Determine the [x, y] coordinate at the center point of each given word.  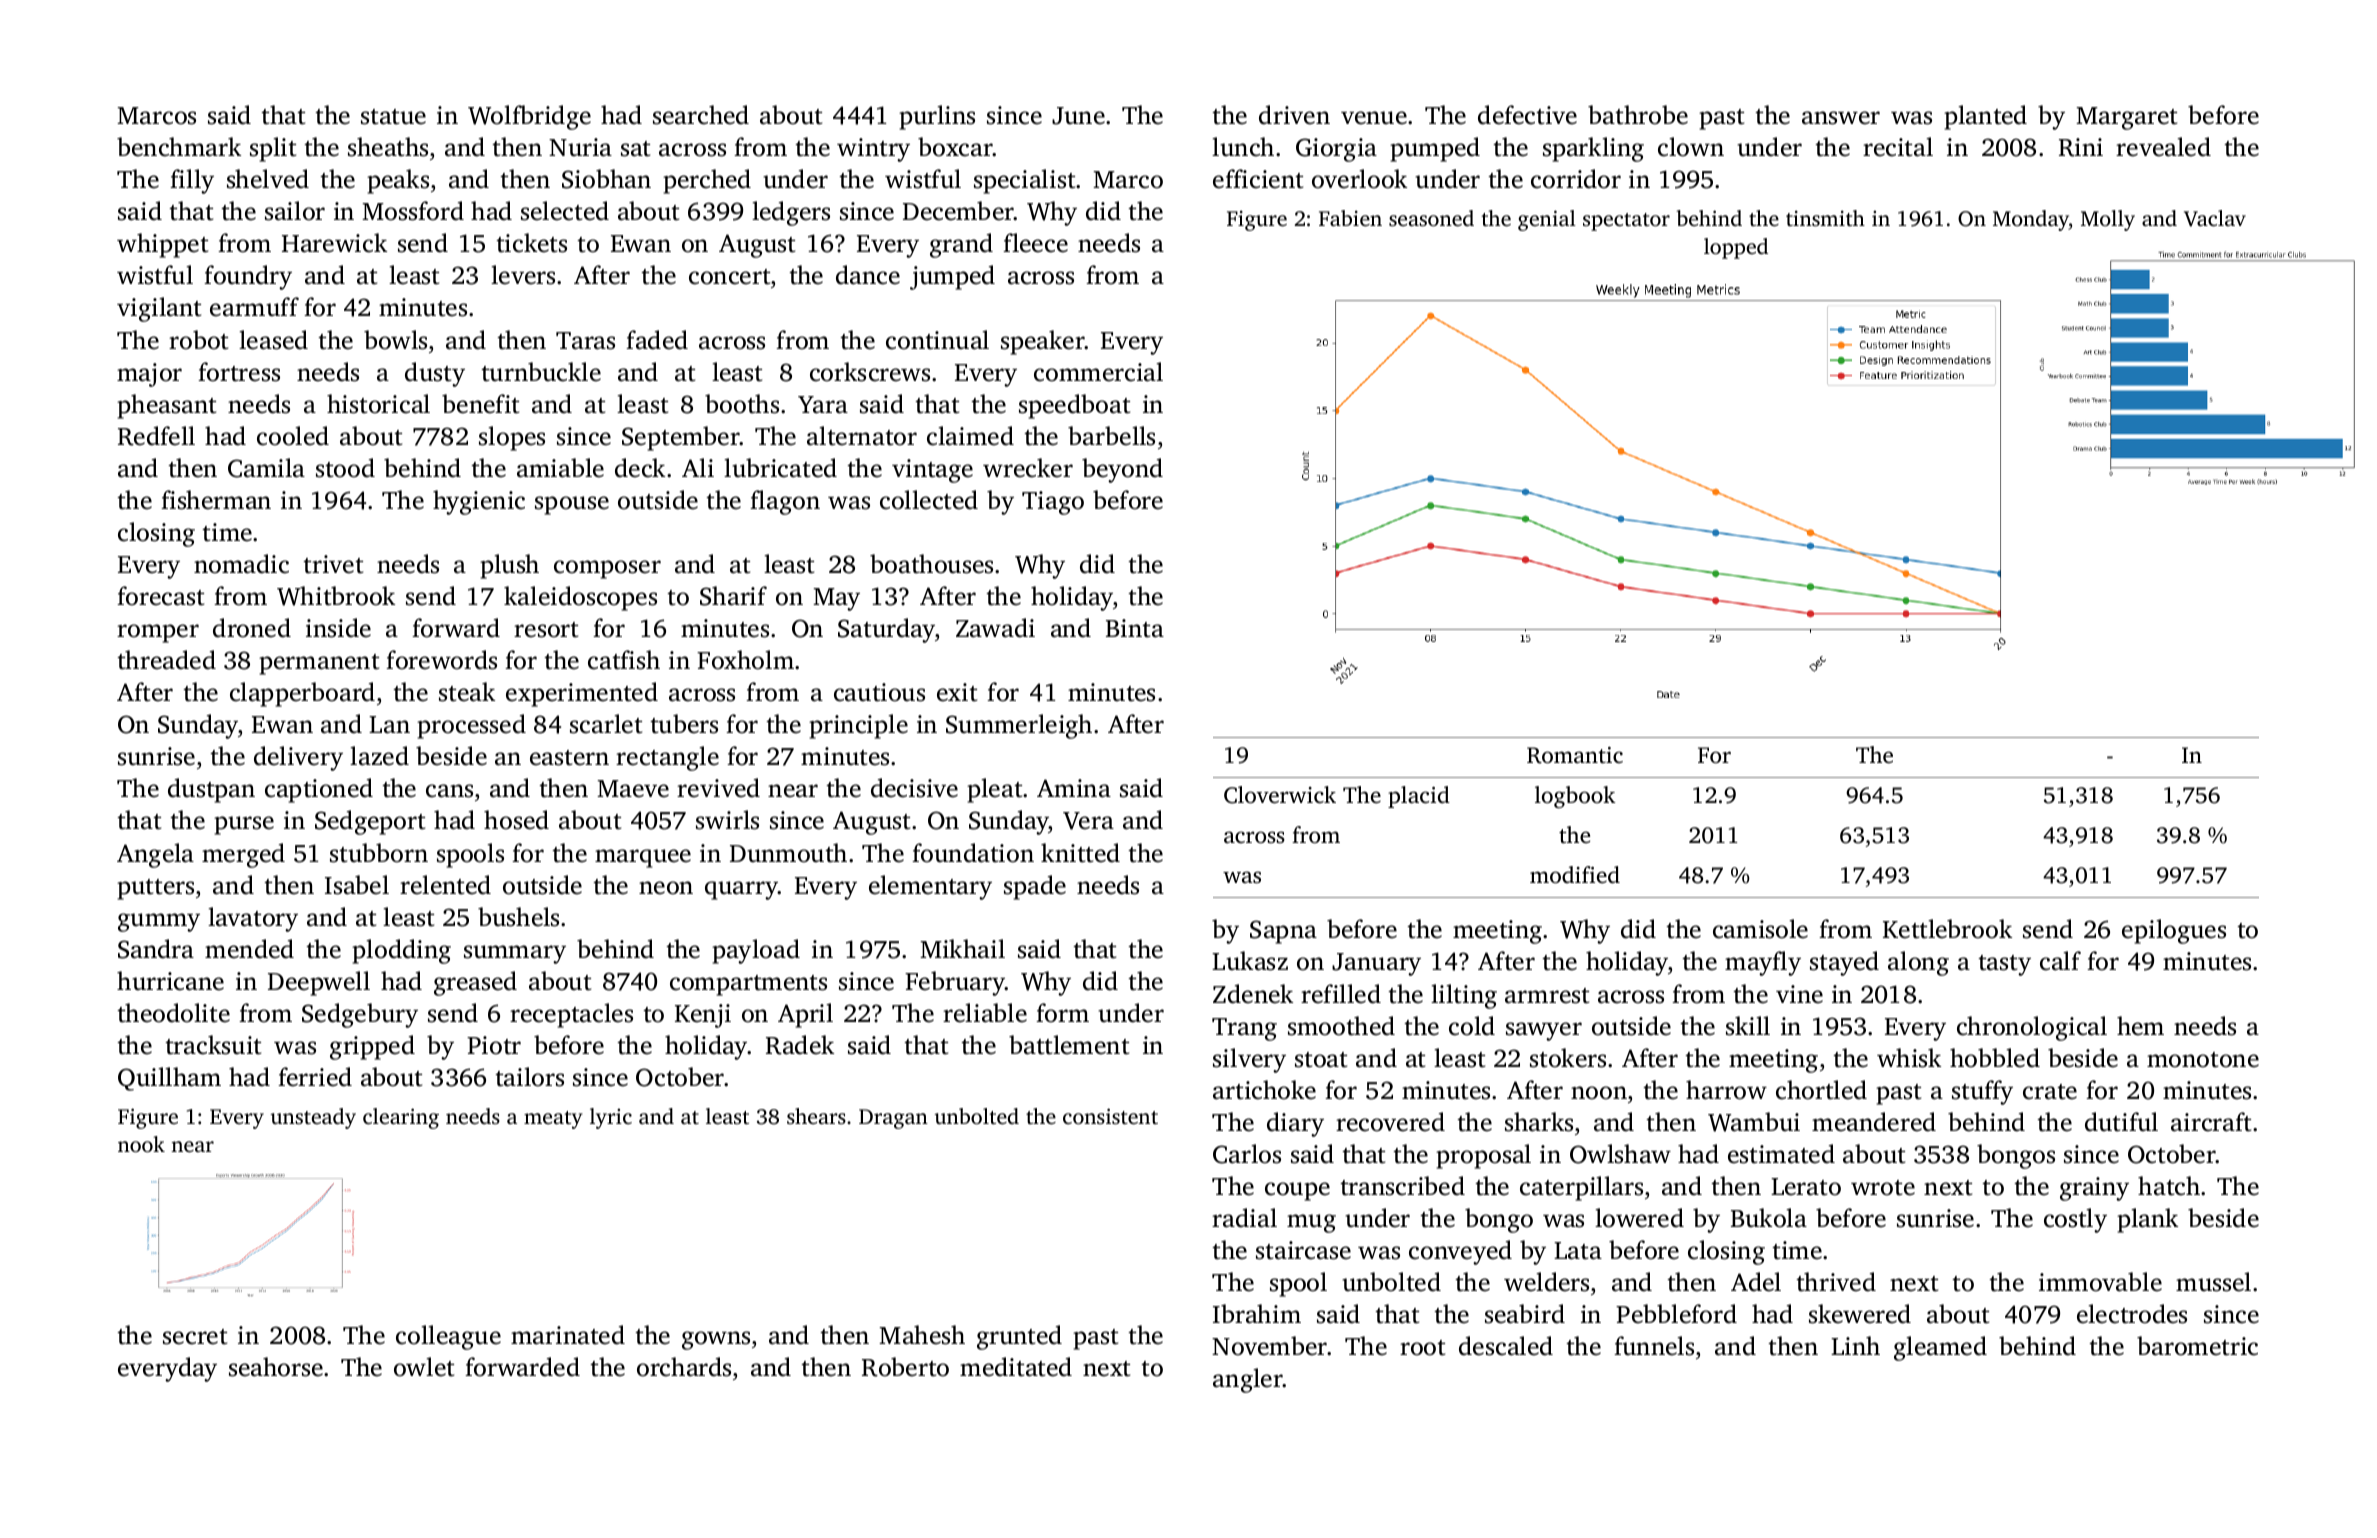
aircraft [2211, 1122]
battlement [1069, 1045]
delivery [298, 758]
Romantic [1575, 755]
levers [523, 275]
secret [195, 1337]
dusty [435, 374]
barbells [1111, 436]
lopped [1736, 248]
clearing [401, 1118]
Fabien [1350, 218]
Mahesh [922, 1335]
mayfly [1763, 963]
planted [1985, 117]
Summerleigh [1019, 726]
